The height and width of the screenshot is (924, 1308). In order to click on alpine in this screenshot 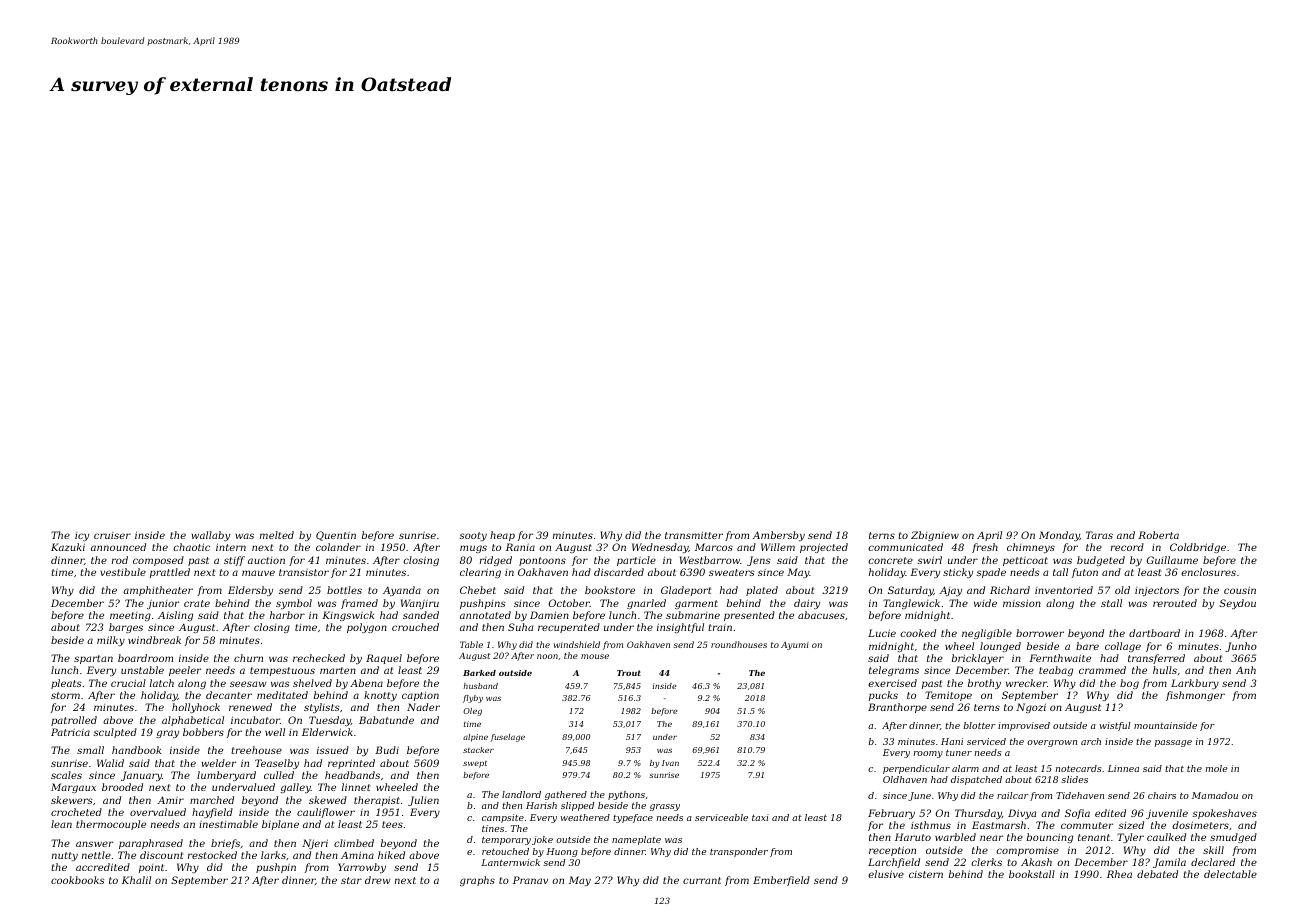, I will do `click(475, 738)`.
